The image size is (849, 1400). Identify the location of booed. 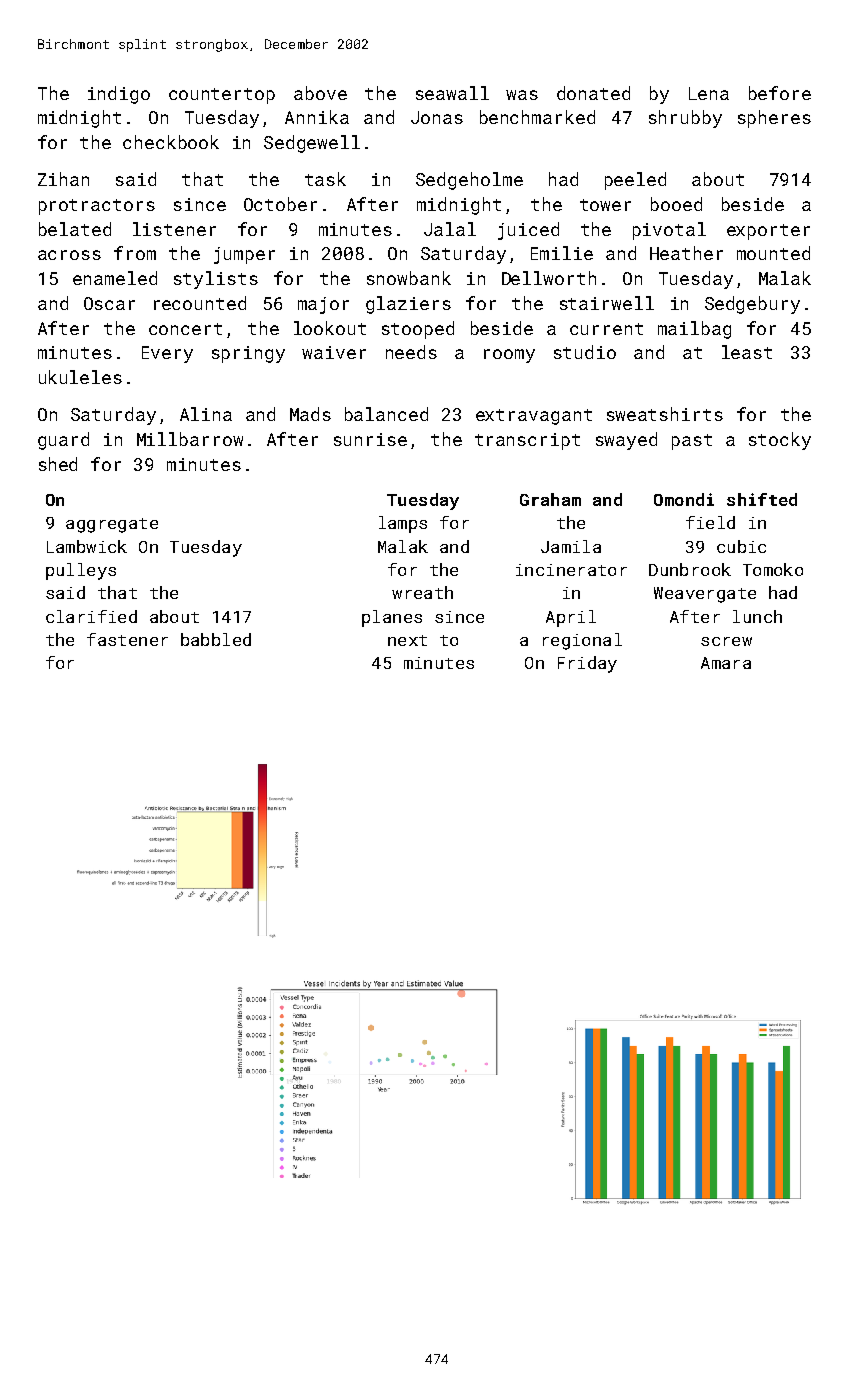
(676, 204).
